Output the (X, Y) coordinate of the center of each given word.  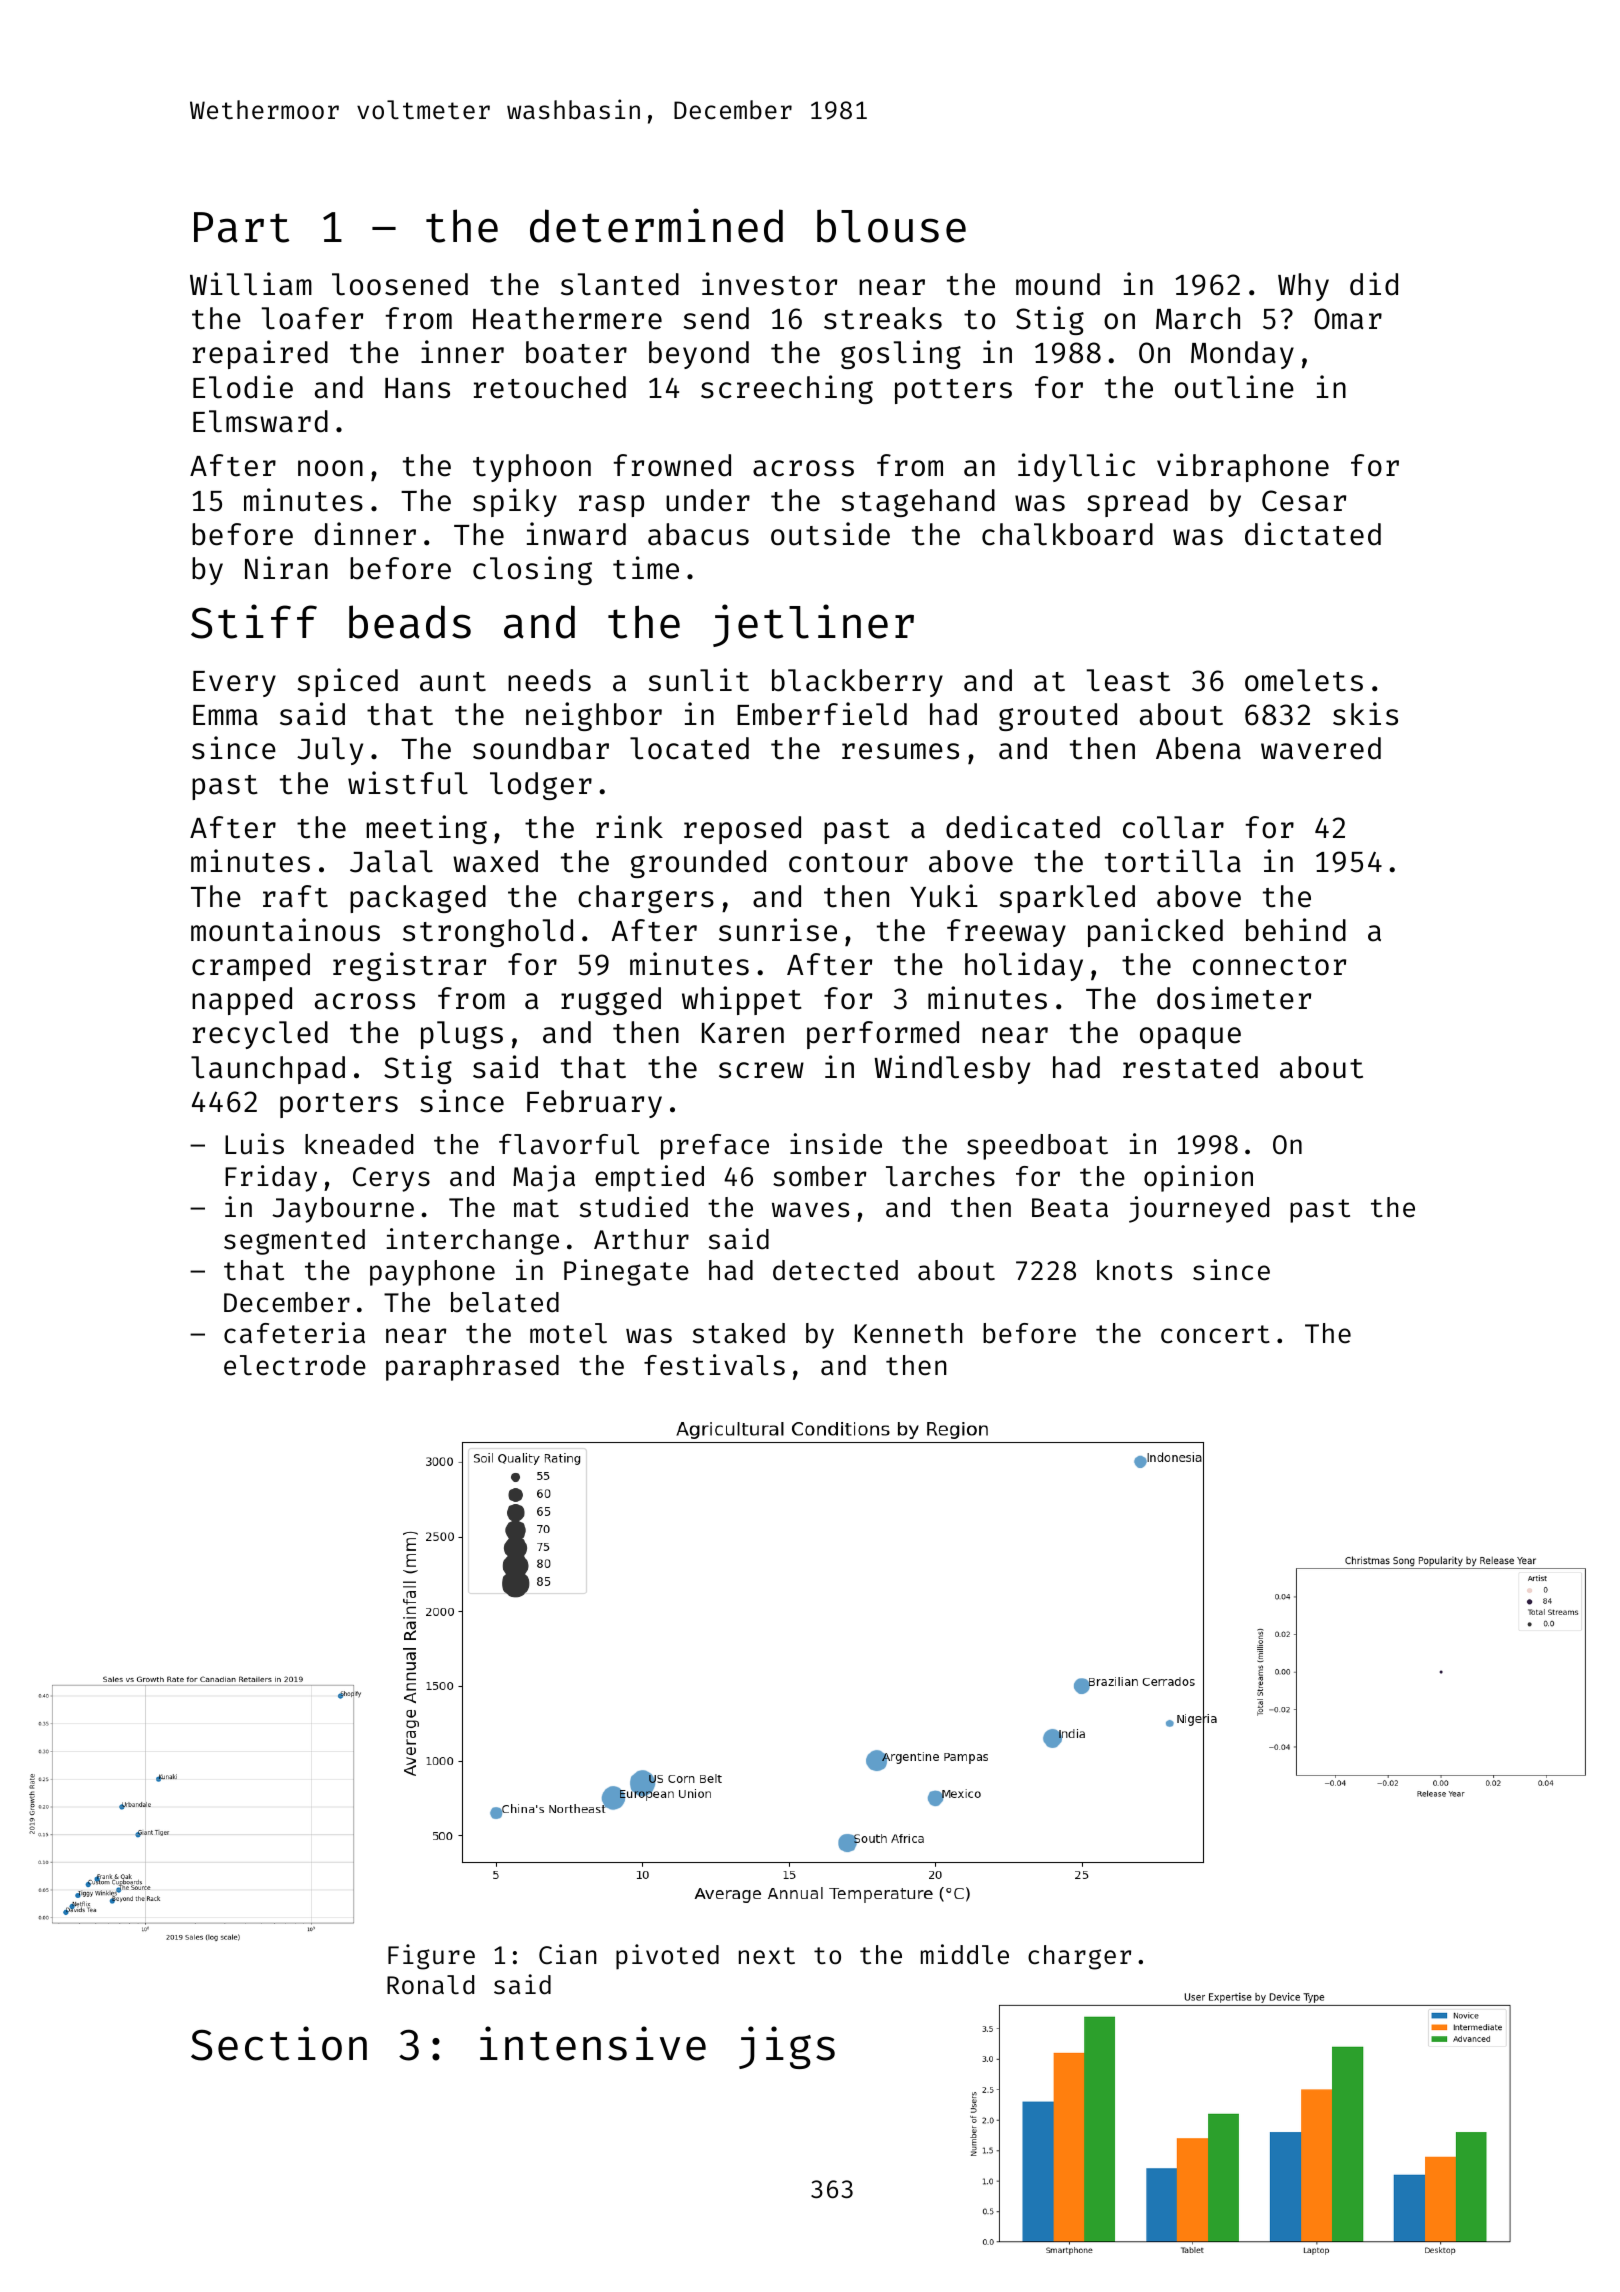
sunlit (699, 680)
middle (965, 1954)
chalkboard (1067, 534)
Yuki (944, 896)
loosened (400, 284)
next (767, 1956)
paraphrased (472, 1368)
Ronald (430, 1985)
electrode (295, 1365)
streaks (883, 318)
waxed (495, 861)
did (1374, 284)
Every (234, 684)
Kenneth (908, 1333)
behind (1296, 930)
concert (1215, 1334)
